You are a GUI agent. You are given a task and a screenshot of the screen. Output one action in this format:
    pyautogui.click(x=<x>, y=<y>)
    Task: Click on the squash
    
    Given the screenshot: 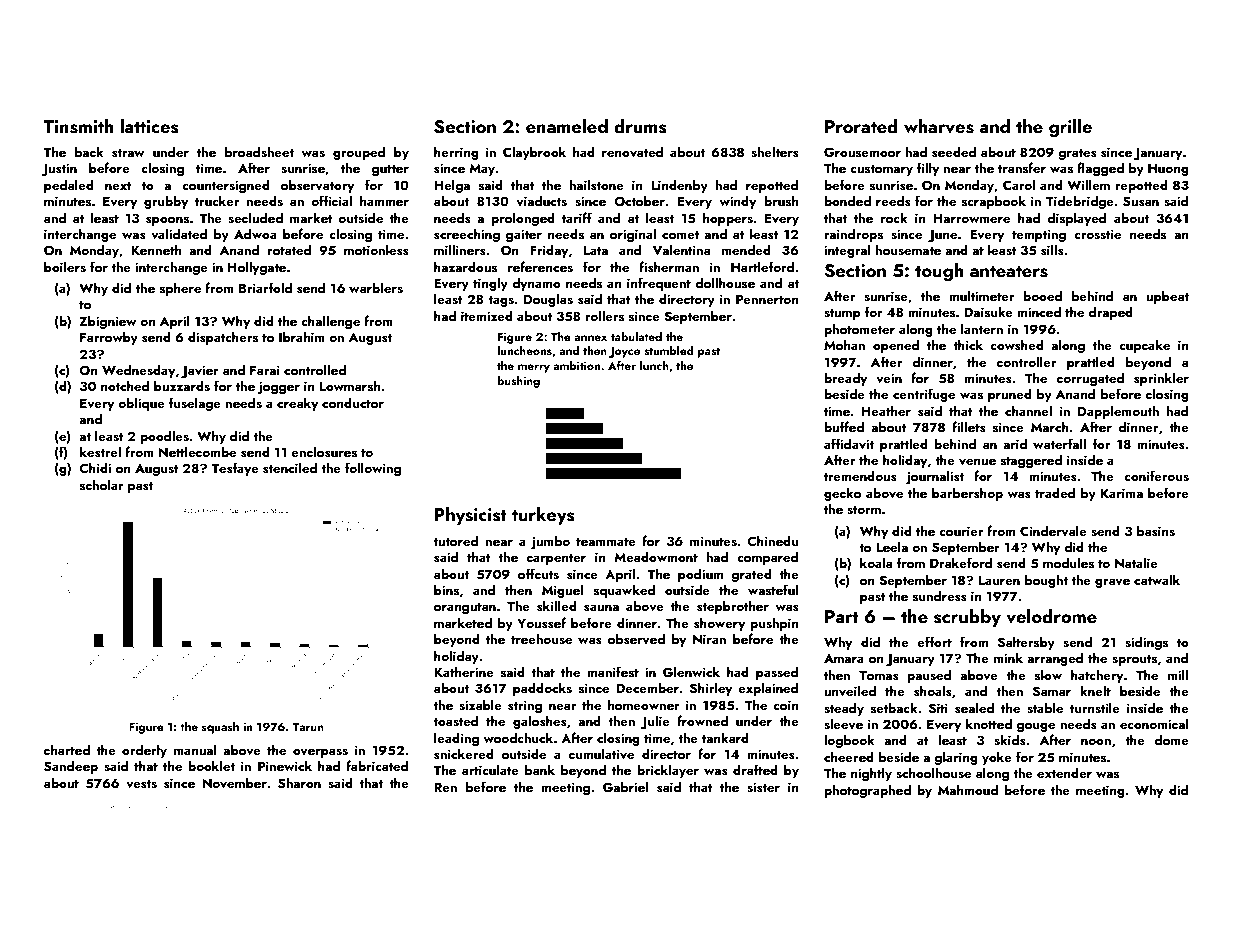 What is the action you would take?
    pyautogui.click(x=220, y=728)
